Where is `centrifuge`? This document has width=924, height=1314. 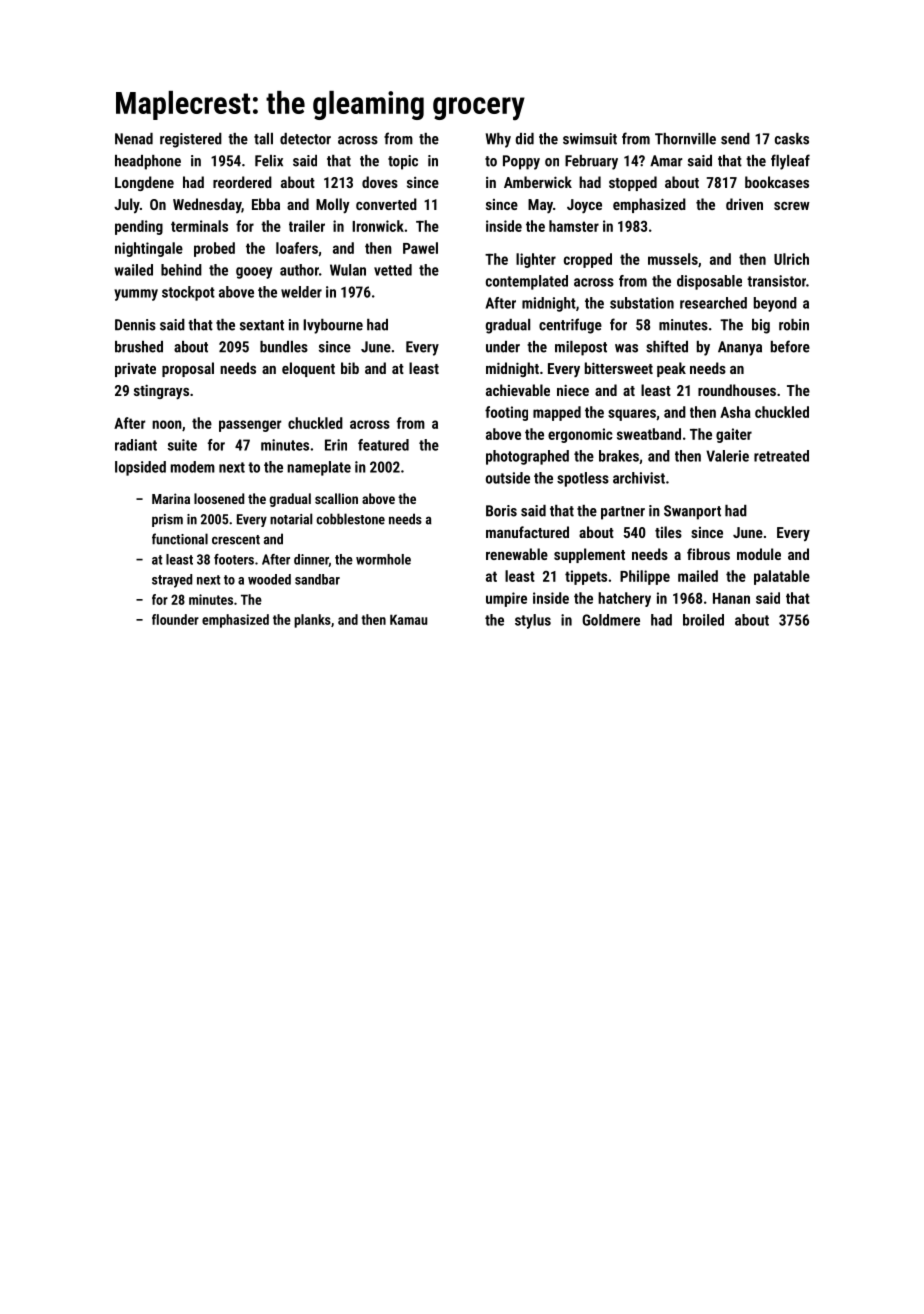 centrifuge is located at coordinates (570, 326).
